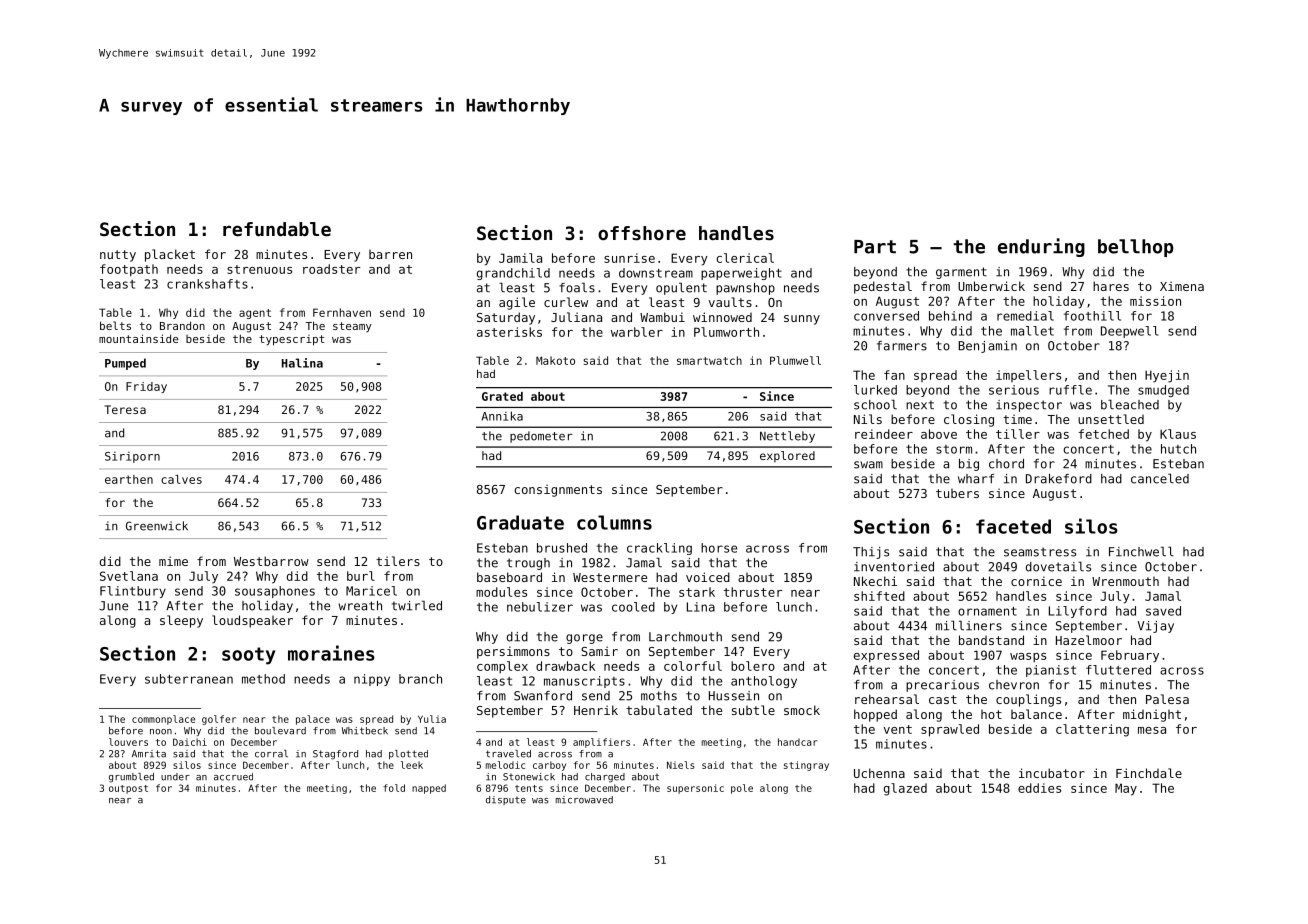 The height and width of the page is (924, 1308). What do you see at coordinates (181, 479) in the page?
I see `calves` at bounding box center [181, 479].
